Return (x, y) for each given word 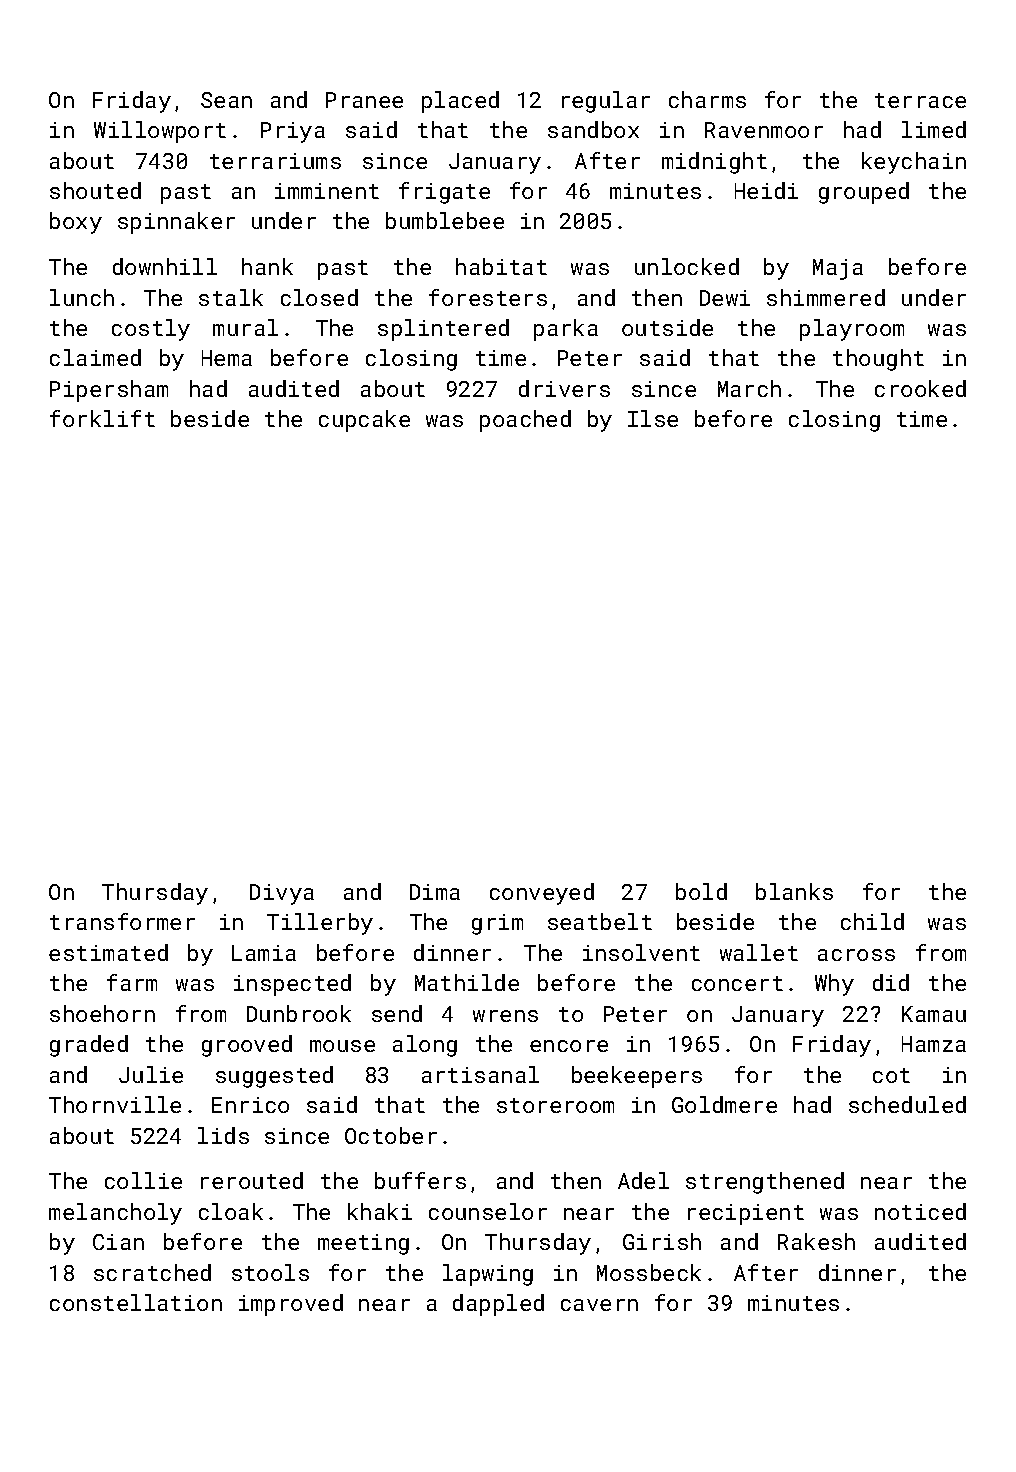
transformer (122, 921)
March (749, 388)
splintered (443, 330)
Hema (227, 358)
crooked (920, 388)
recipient (746, 1214)
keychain (914, 163)
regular (606, 102)
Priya (293, 132)
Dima (435, 892)
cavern (599, 1305)
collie (143, 1180)
